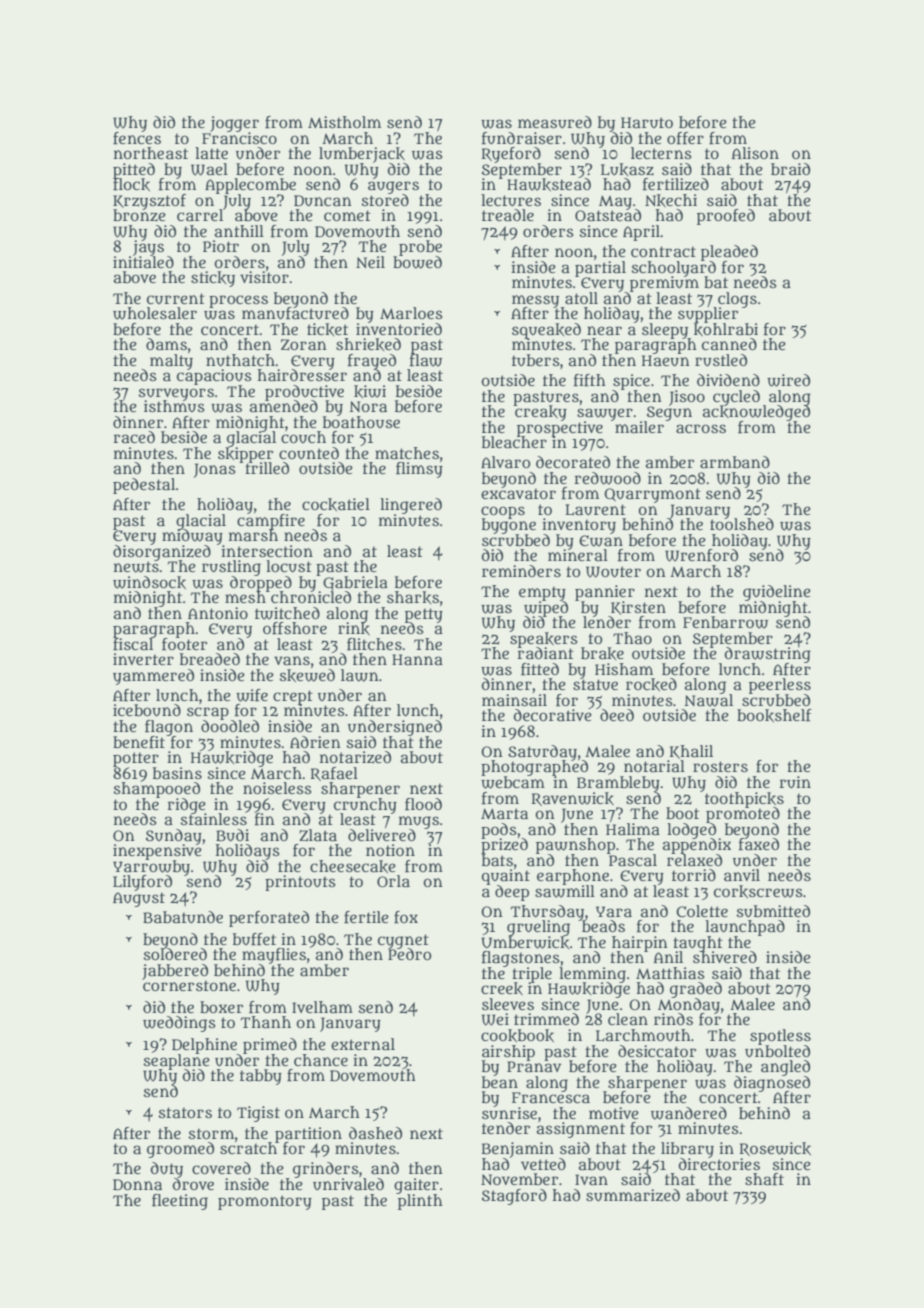 The image size is (924, 1308). Describe the element at coordinates (424, 615) in the screenshot. I see `petty` at that location.
